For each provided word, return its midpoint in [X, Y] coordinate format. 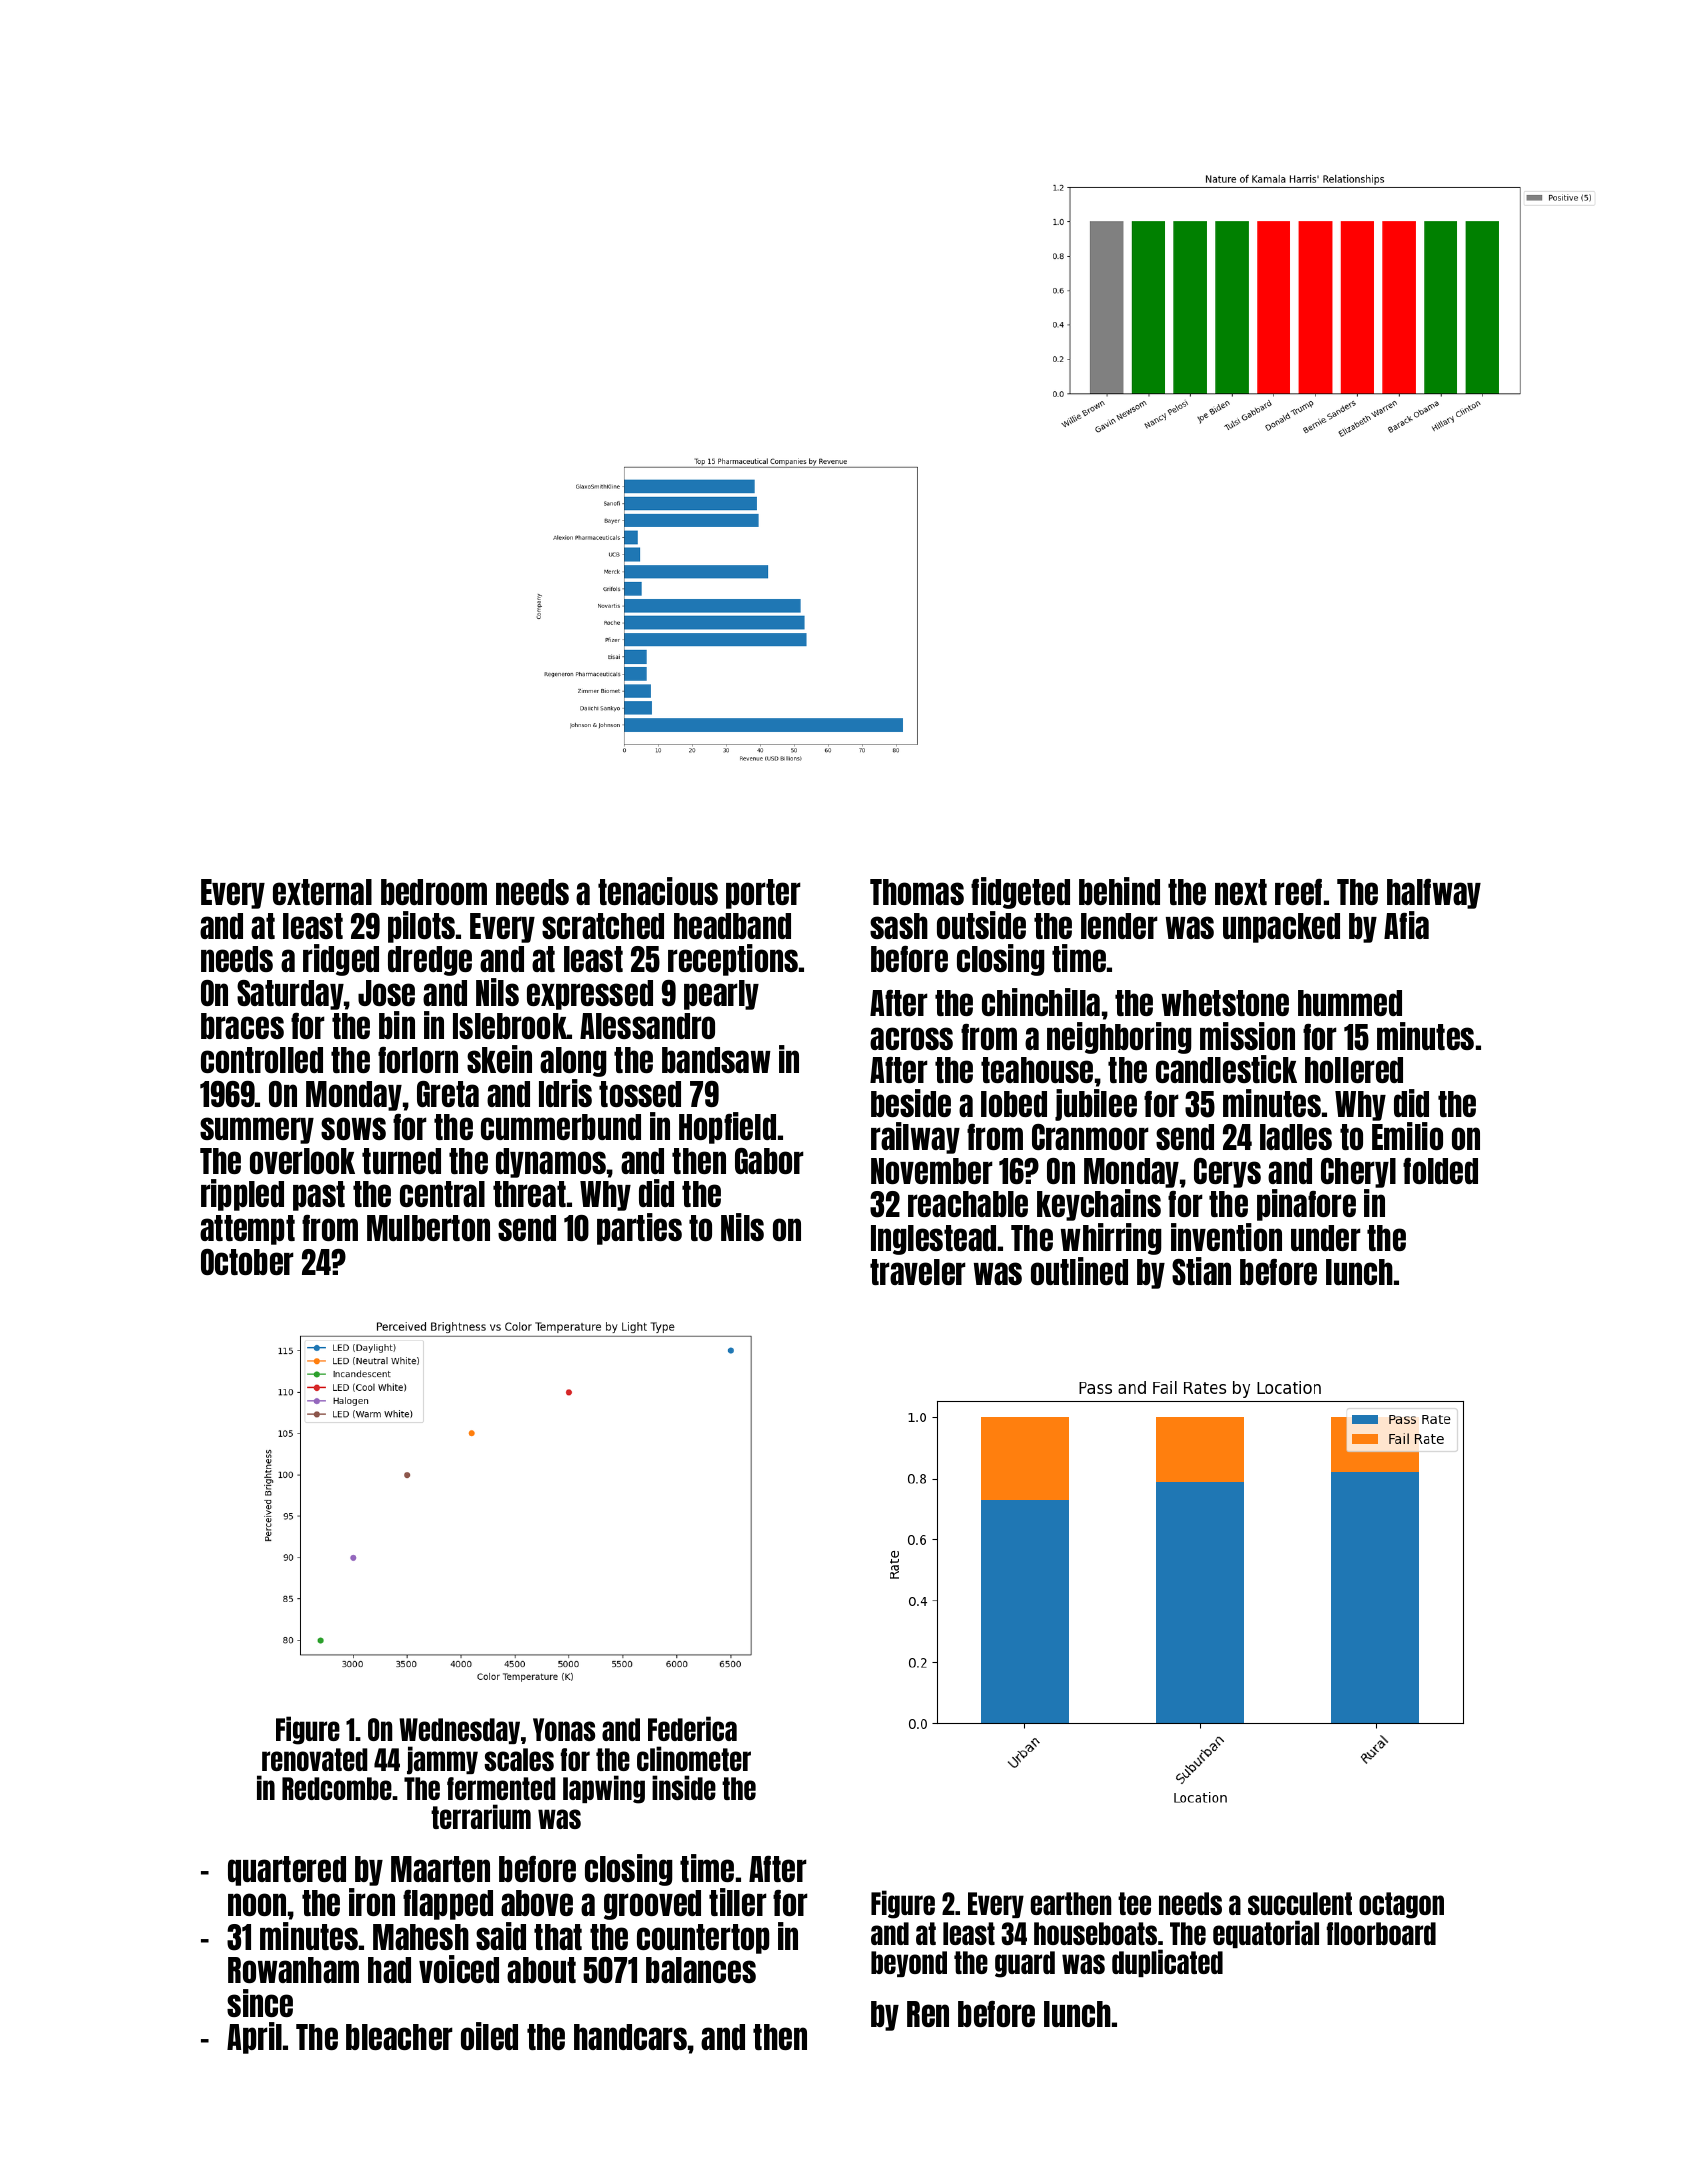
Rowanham [293, 1970]
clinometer [694, 1758]
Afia [1406, 925]
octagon [1401, 1905]
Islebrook [510, 1026]
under [1326, 1238]
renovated [315, 1759]
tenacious [658, 891]
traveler [918, 1272]
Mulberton [428, 1228]
